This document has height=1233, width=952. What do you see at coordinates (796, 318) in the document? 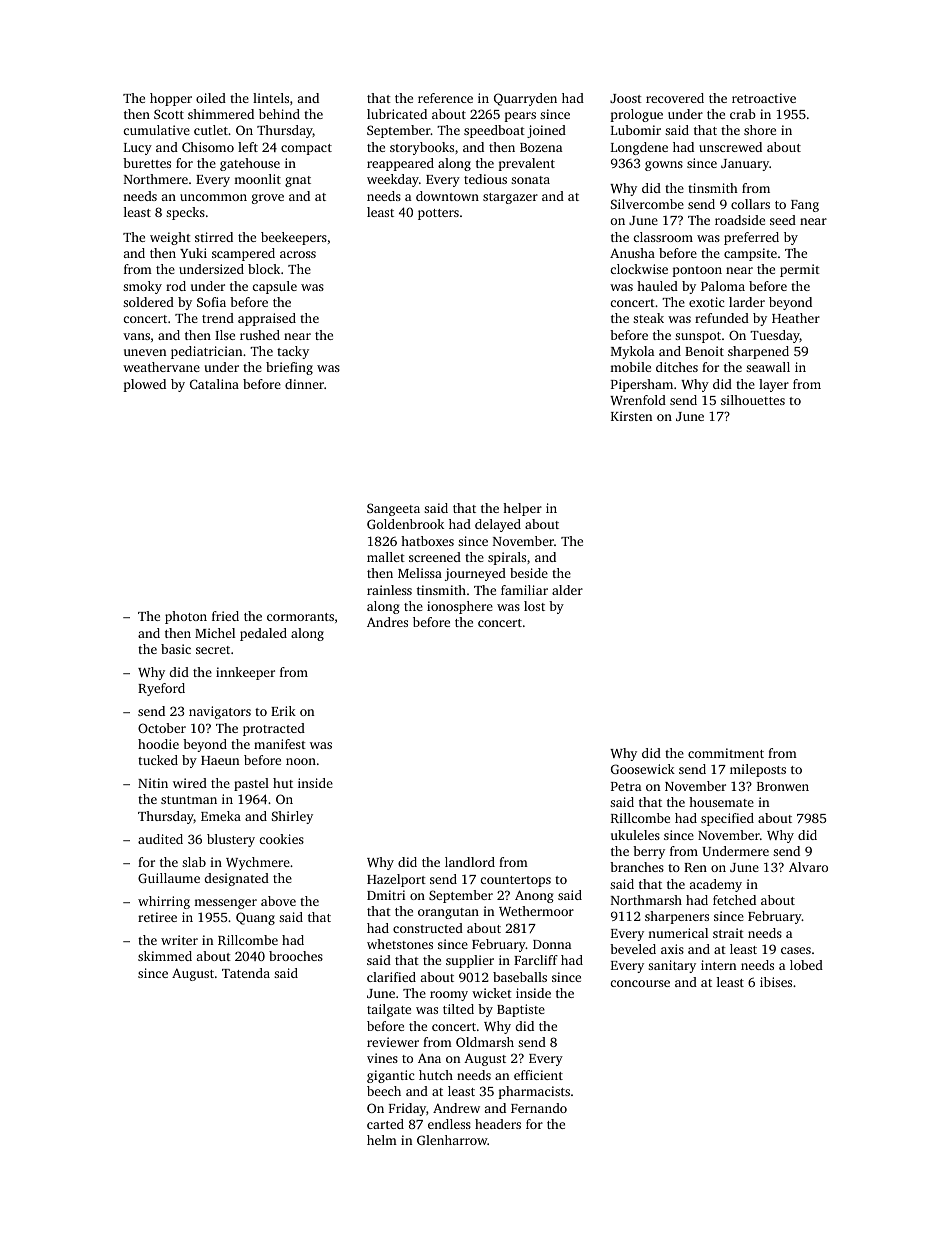
I see `Heather` at bounding box center [796, 318].
